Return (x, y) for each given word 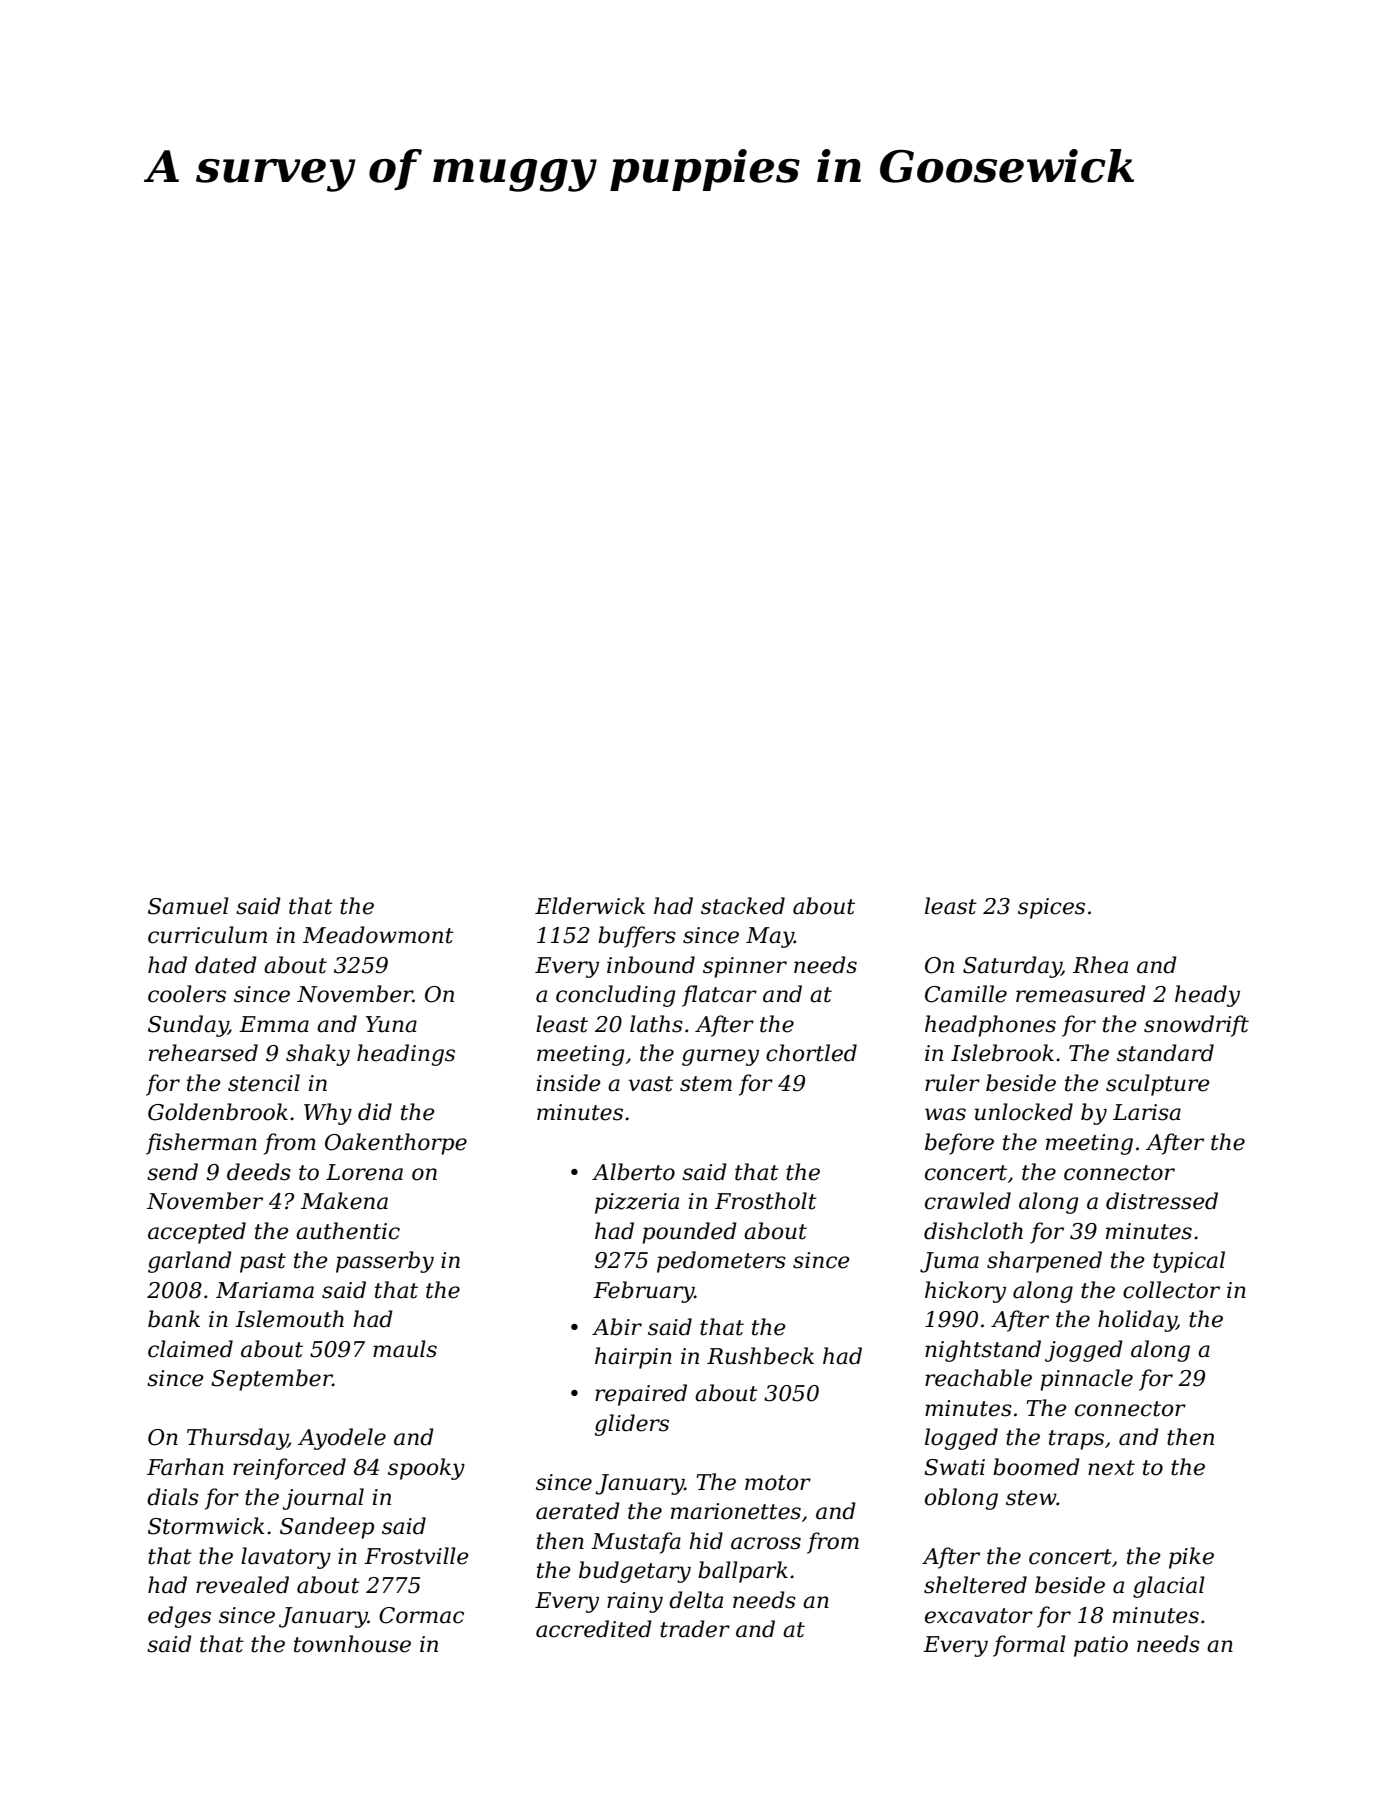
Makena (344, 1201)
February (643, 1292)
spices (1051, 908)
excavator (979, 1616)
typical (1189, 1262)
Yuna (391, 1024)
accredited (594, 1629)
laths (656, 1024)
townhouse (352, 1644)
